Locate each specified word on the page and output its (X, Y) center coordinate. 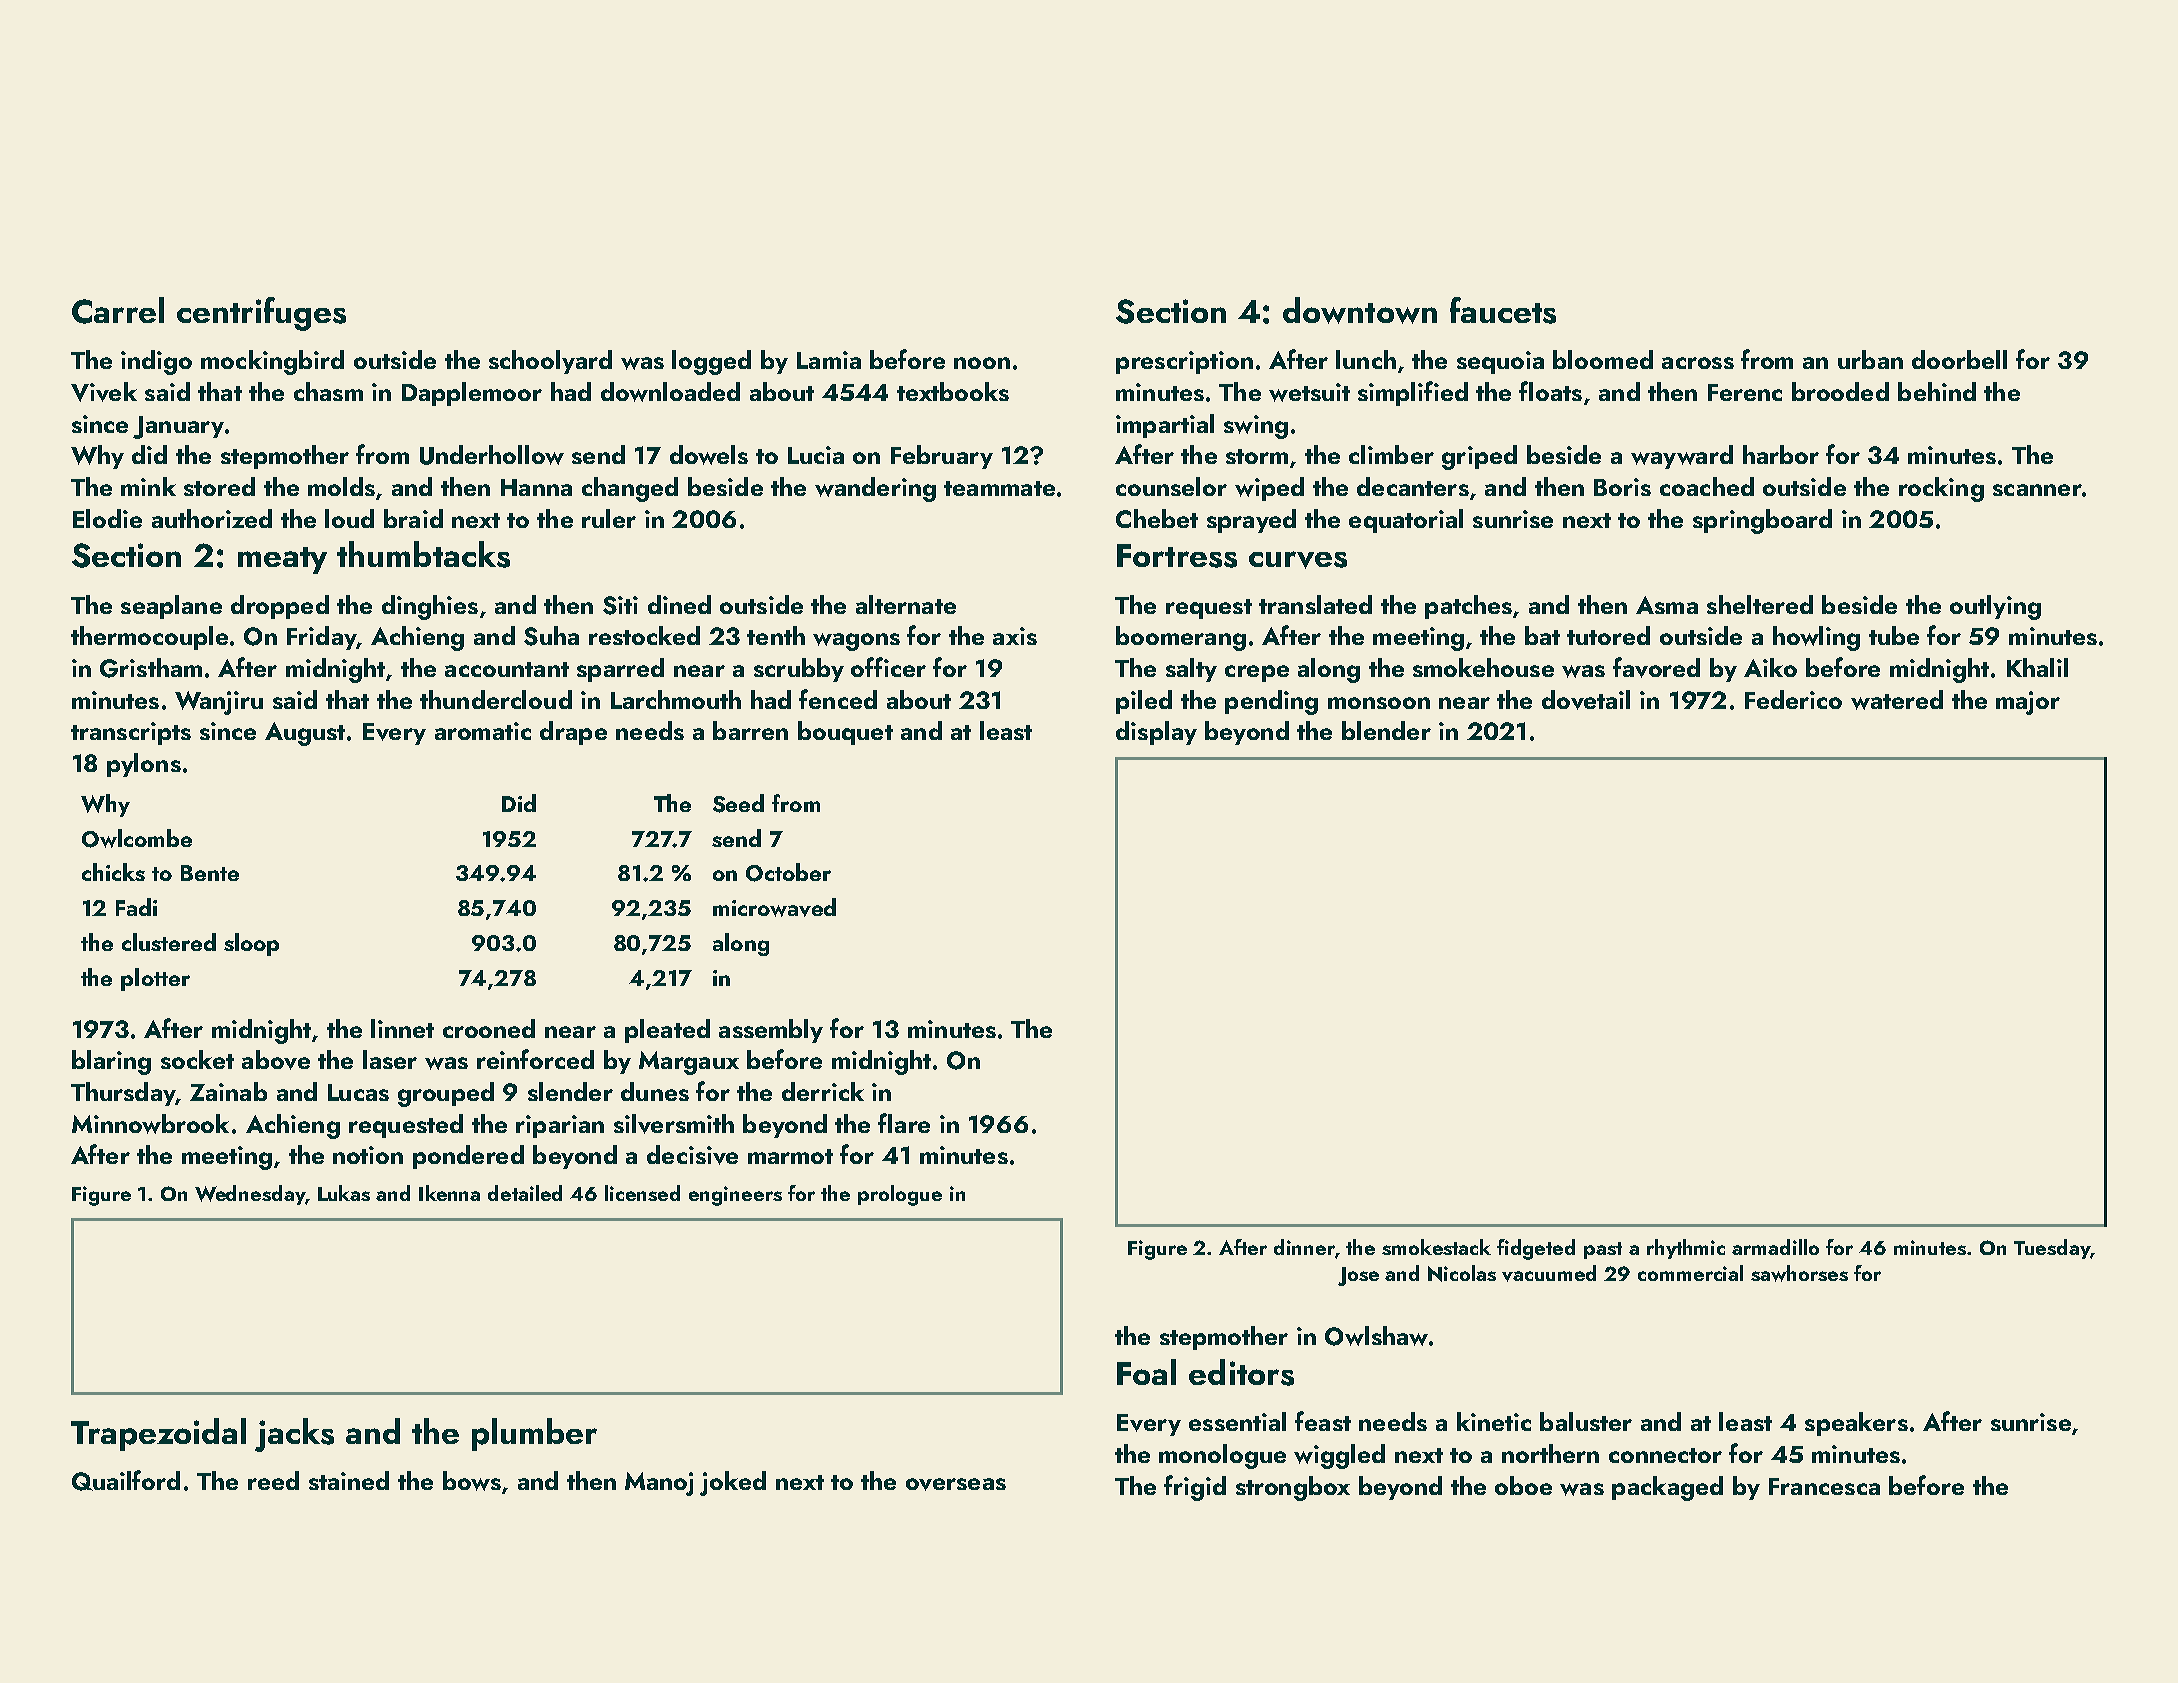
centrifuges (261, 314)
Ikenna (449, 1193)
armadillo (1775, 1247)
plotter (155, 979)
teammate (999, 488)
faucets (1503, 310)
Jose (1358, 1276)
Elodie (107, 518)
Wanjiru (219, 703)
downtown (1360, 310)
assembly (771, 1031)
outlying (1995, 607)
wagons (856, 642)
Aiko (1770, 667)
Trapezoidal (158, 1434)
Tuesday (2052, 1249)
